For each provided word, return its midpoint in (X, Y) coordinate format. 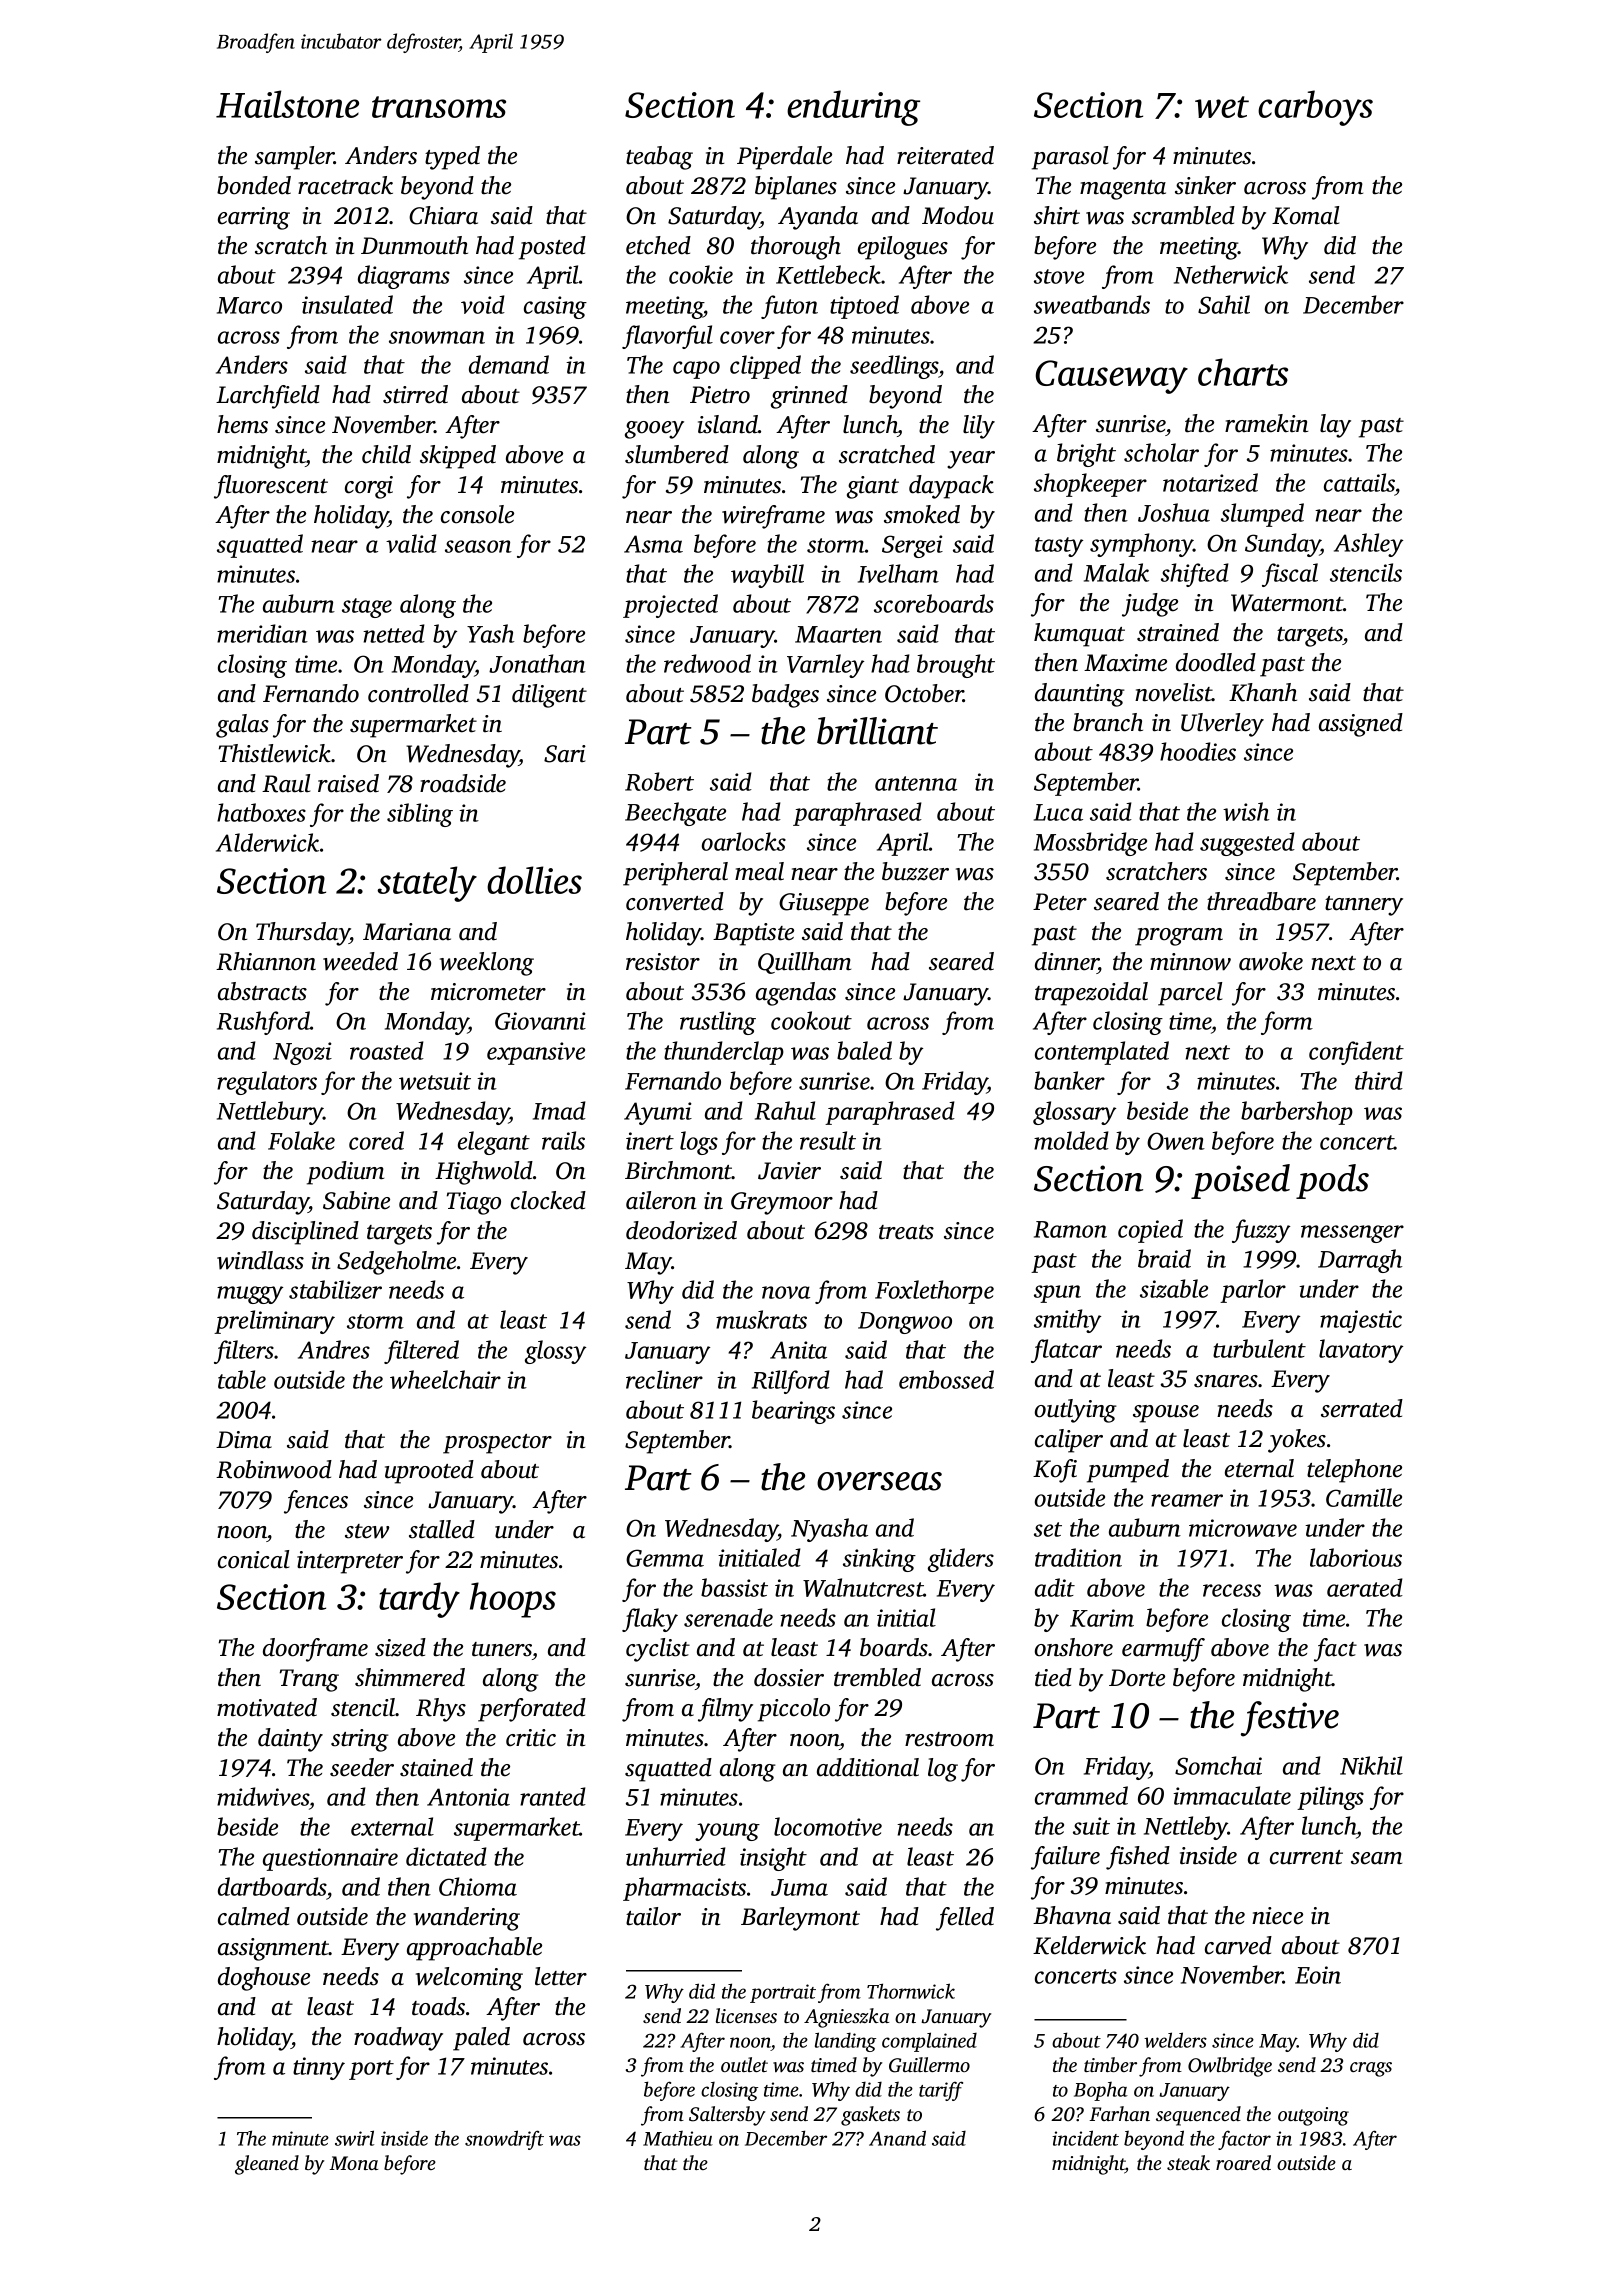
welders (1175, 2040)
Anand (897, 2138)
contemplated (1102, 1053)
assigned (1361, 725)
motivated (267, 1707)
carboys (1315, 108)
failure (1065, 1858)
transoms (439, 107)
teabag (659, 158)
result (828, 1140)
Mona (354, 2163)
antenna (916, 783)
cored (376, 1140)
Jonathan (537, 663)
